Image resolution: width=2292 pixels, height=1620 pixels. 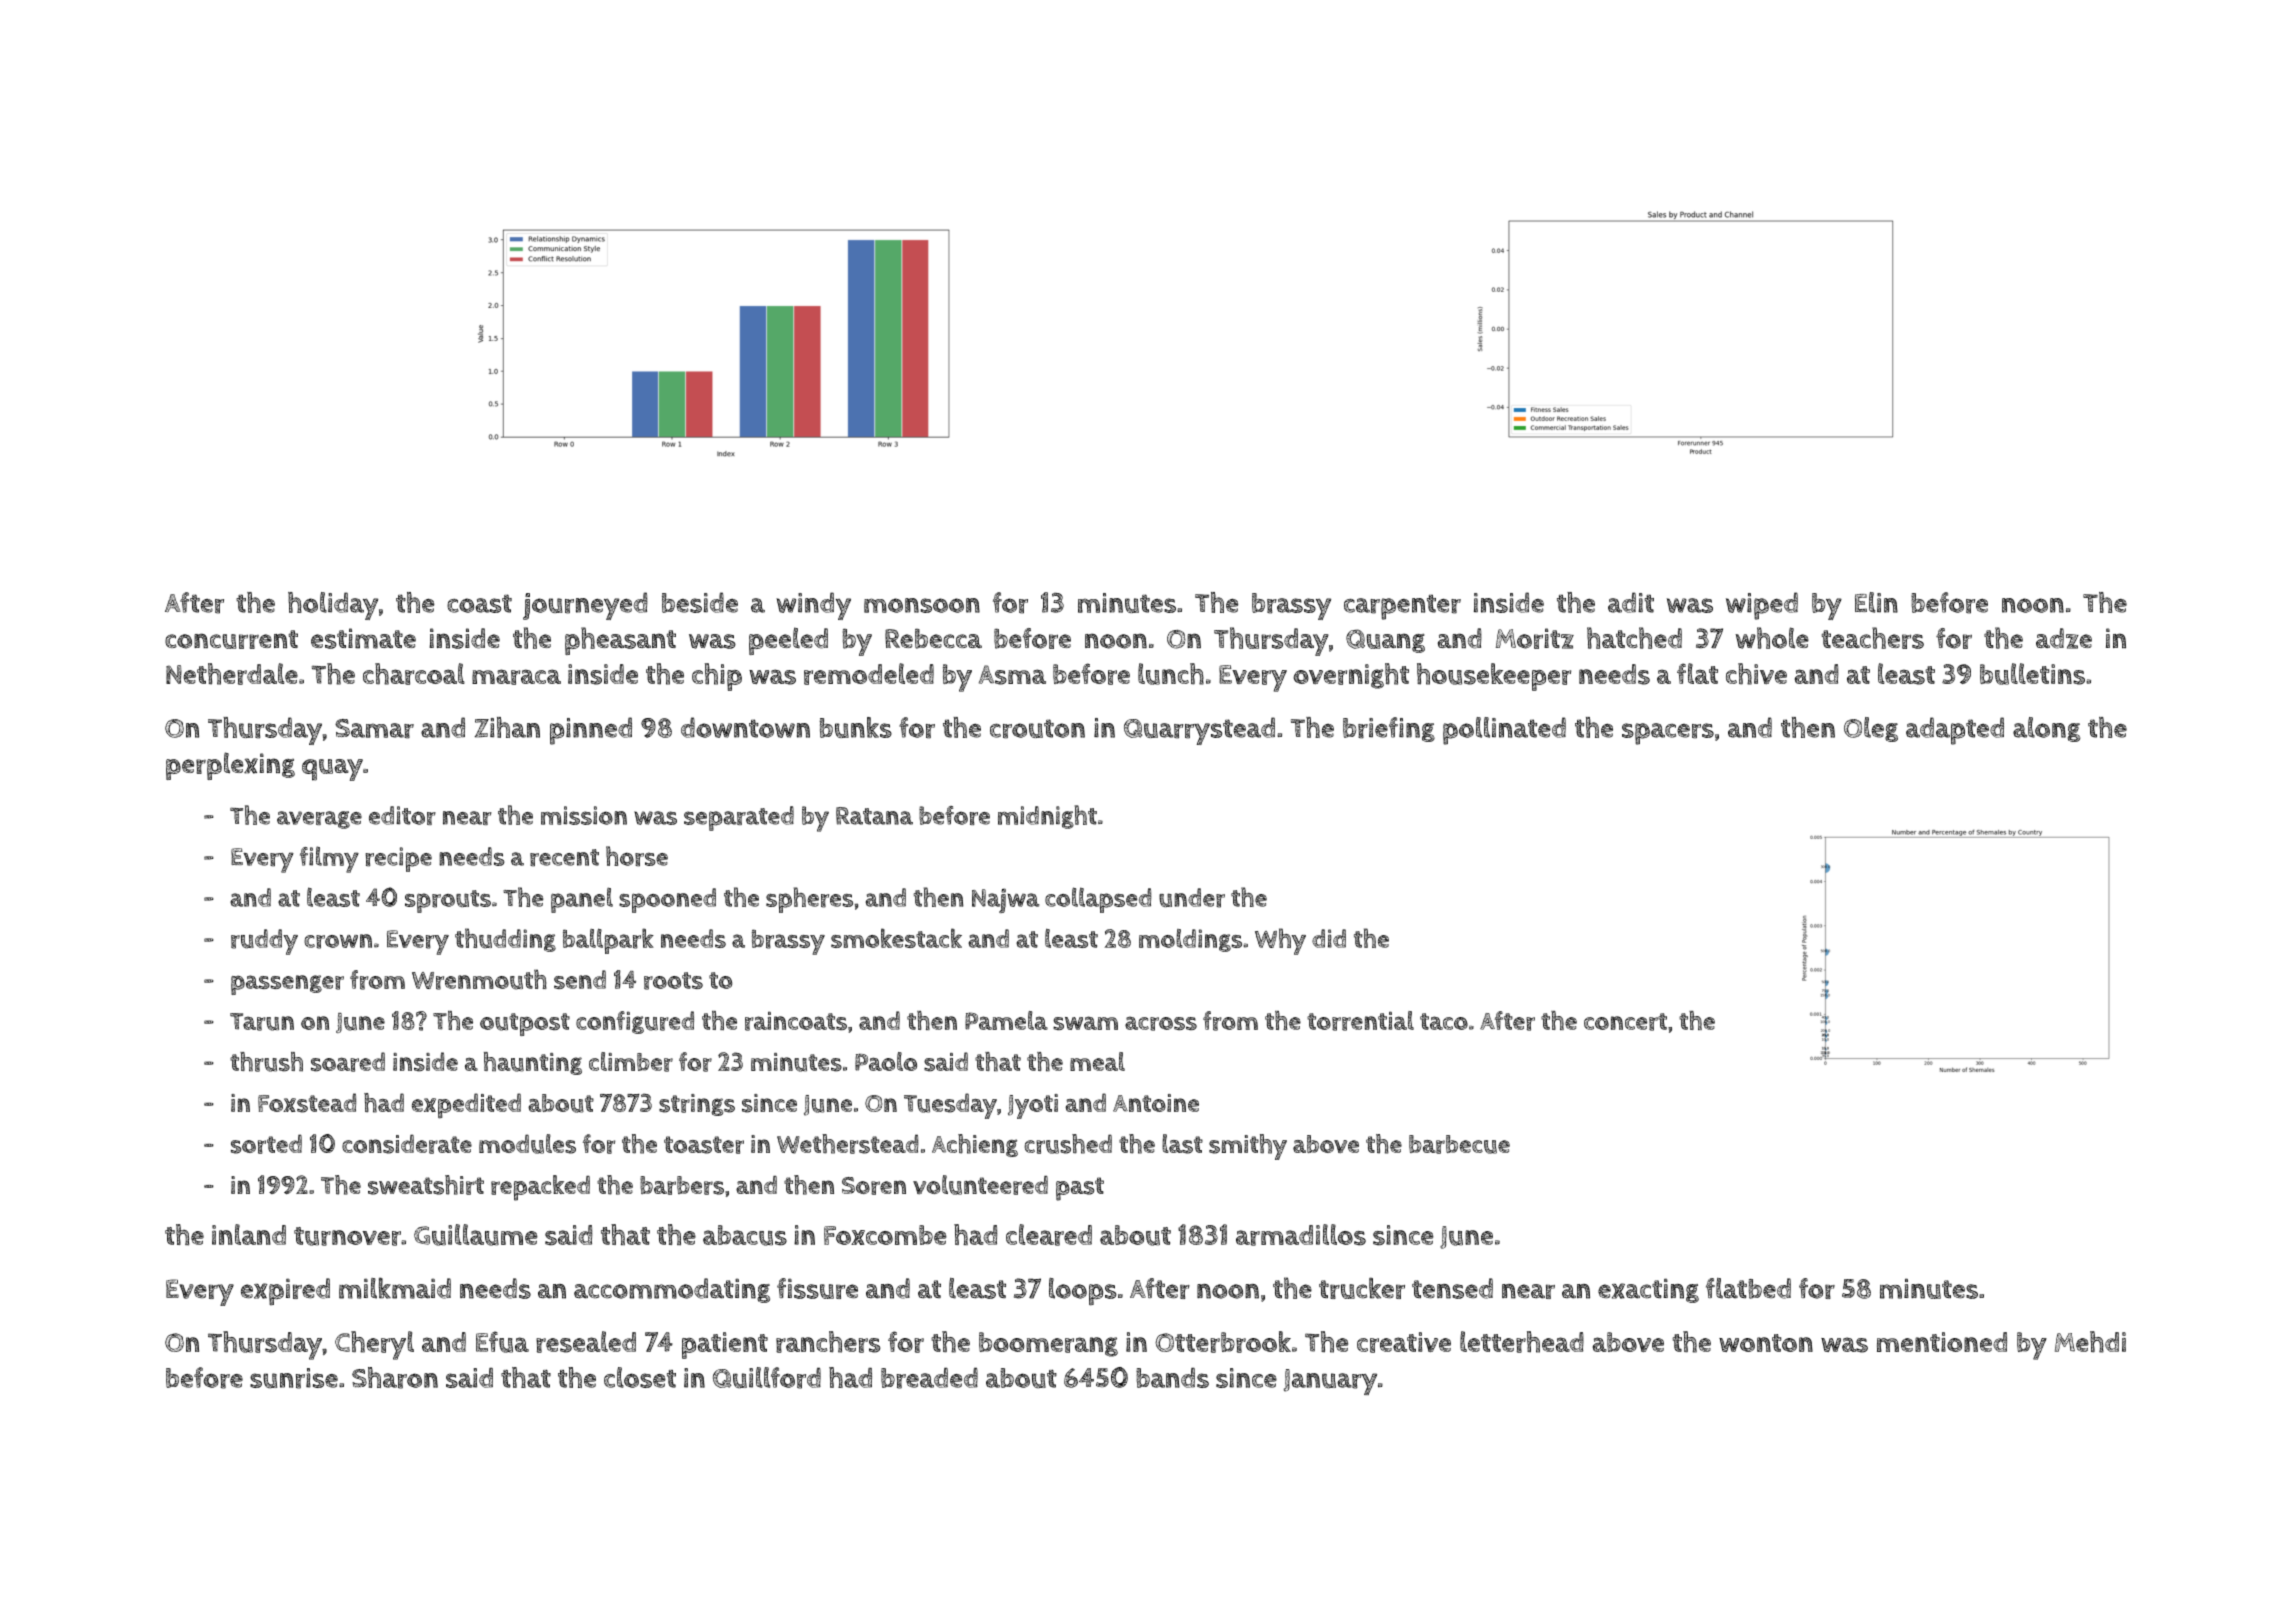 What do you see at coordinates (1385, 641) in the screenshot?
I see `Quang` at bounding box center [1385, 641].
